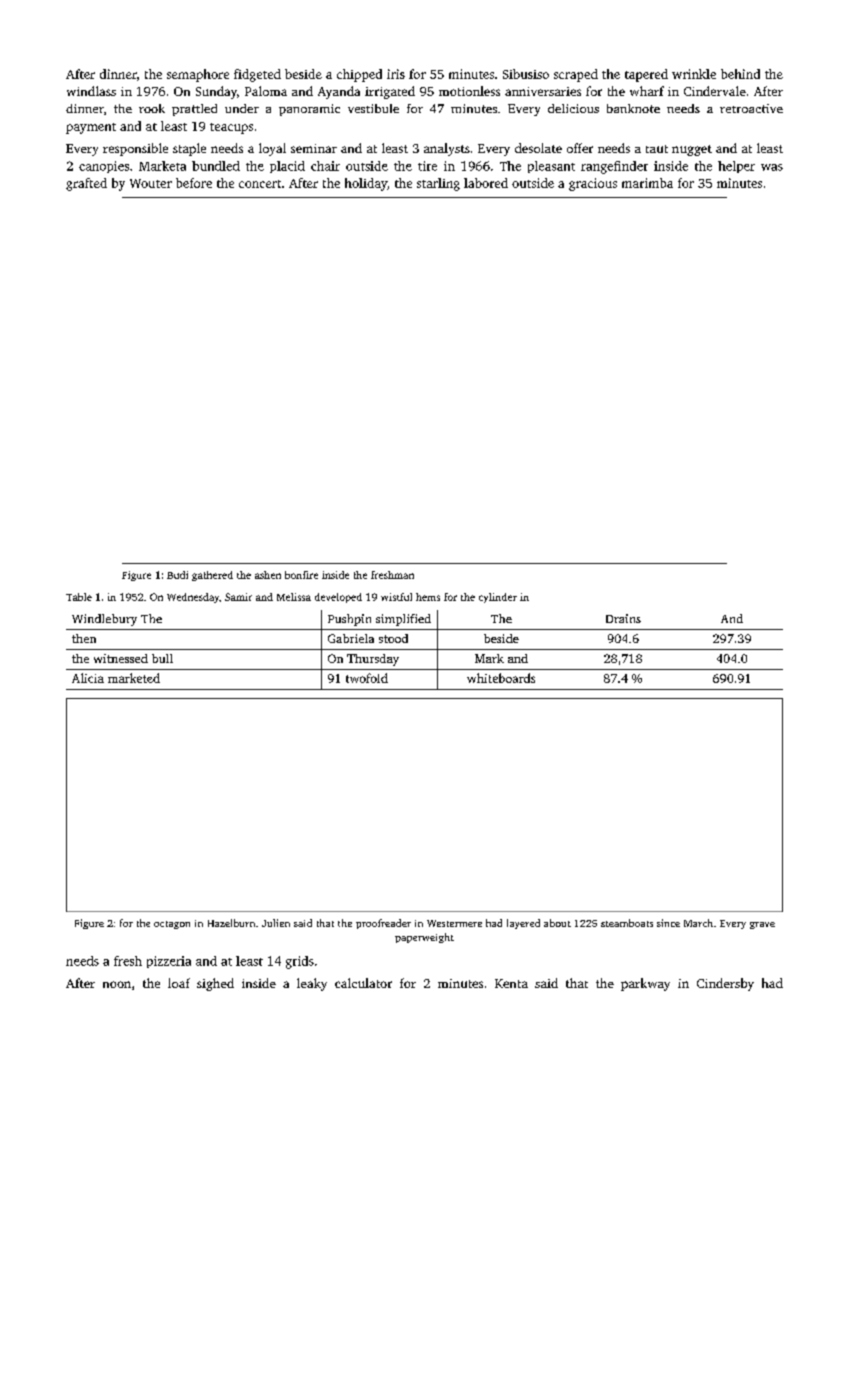  What do you see at coordinates (231, 923) in the screenshot?
I see `Hazelburn` at bounding box center [231, 923].
